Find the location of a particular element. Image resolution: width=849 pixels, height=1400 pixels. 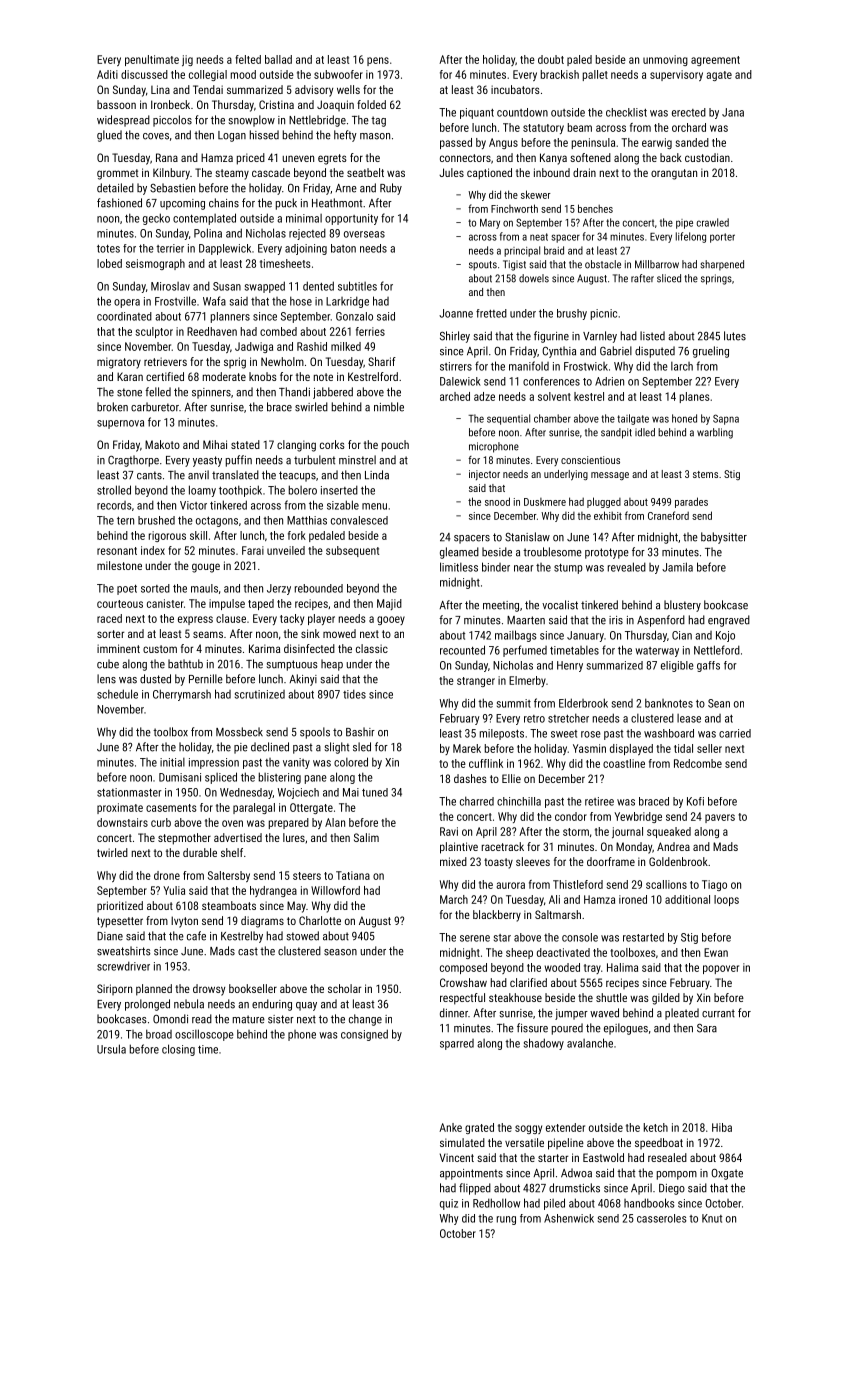

popover is located at coordinates (721, 969).
